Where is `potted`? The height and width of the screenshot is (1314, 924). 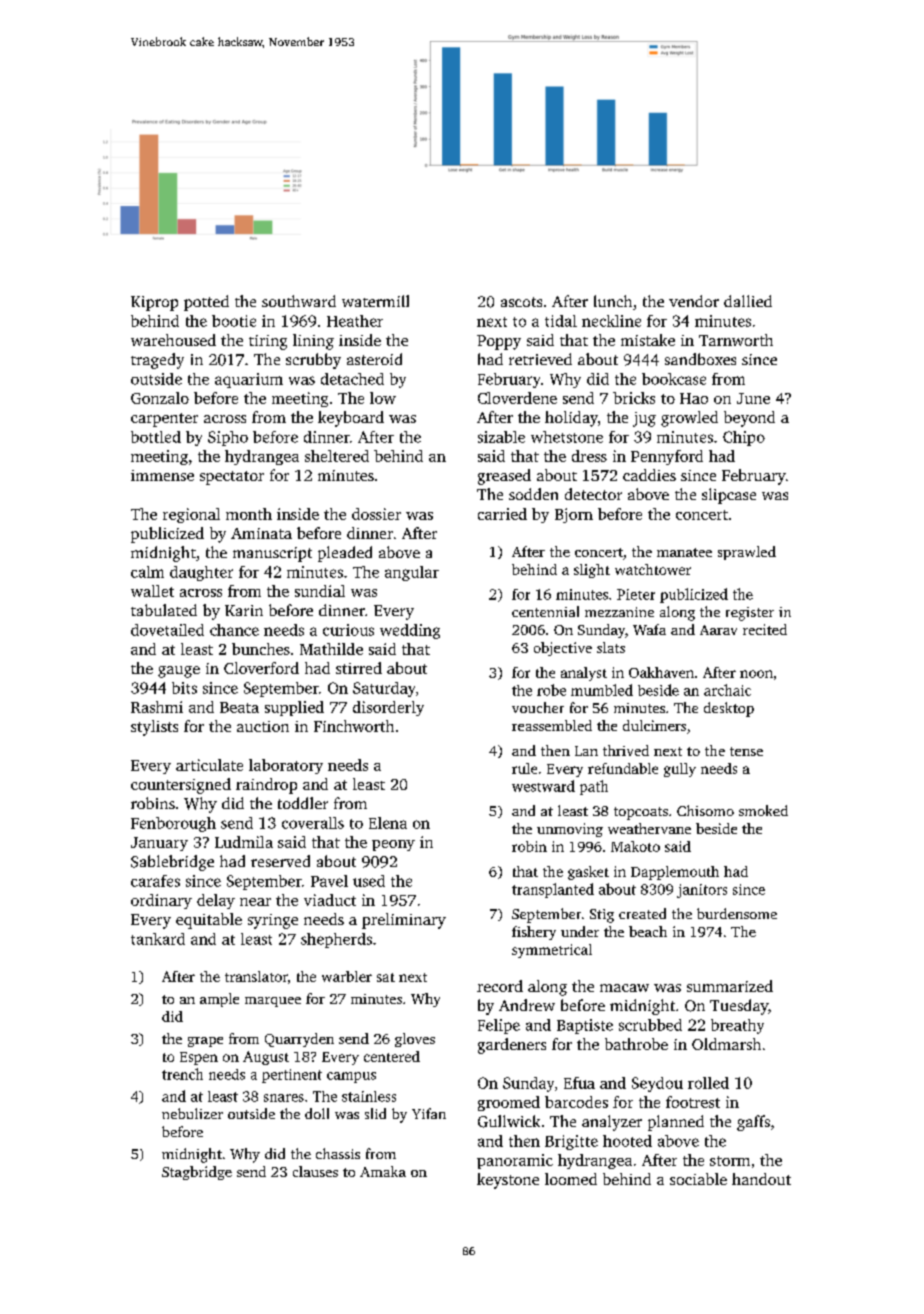
potted is located at coordinates (206, 303).
